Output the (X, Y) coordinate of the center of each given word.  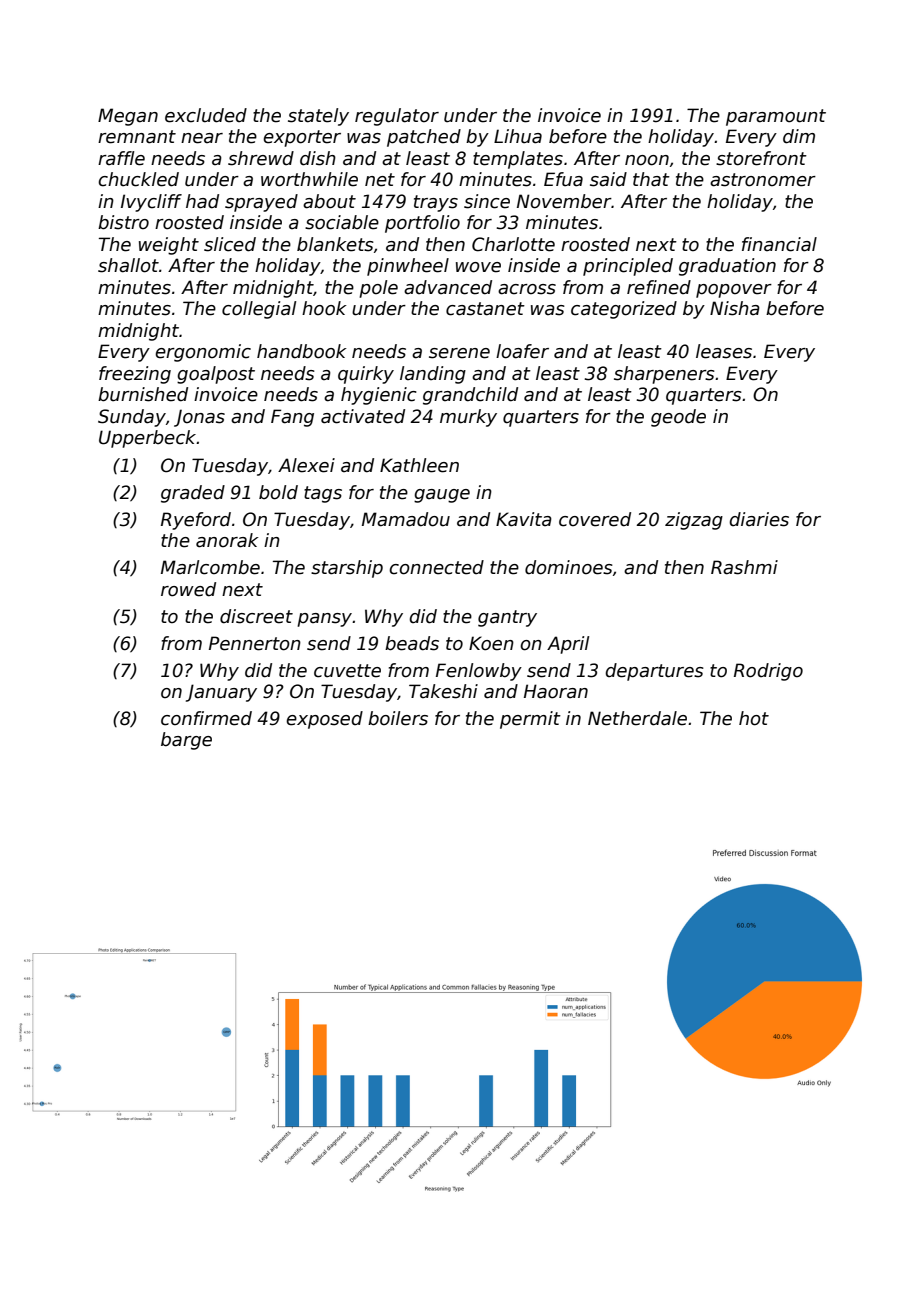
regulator (397, 117)
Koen (491, 643)
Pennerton (255, 643)
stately (318, 117)
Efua (563, 179)
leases (724, 351)
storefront (761, 158)
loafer (522, 351)
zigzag (694, 521)
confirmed (206, 718)
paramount (776, 117)
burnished (143, 394)
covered (595, 519)
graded (193, 494)
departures (654, 672)
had (202, 201)
